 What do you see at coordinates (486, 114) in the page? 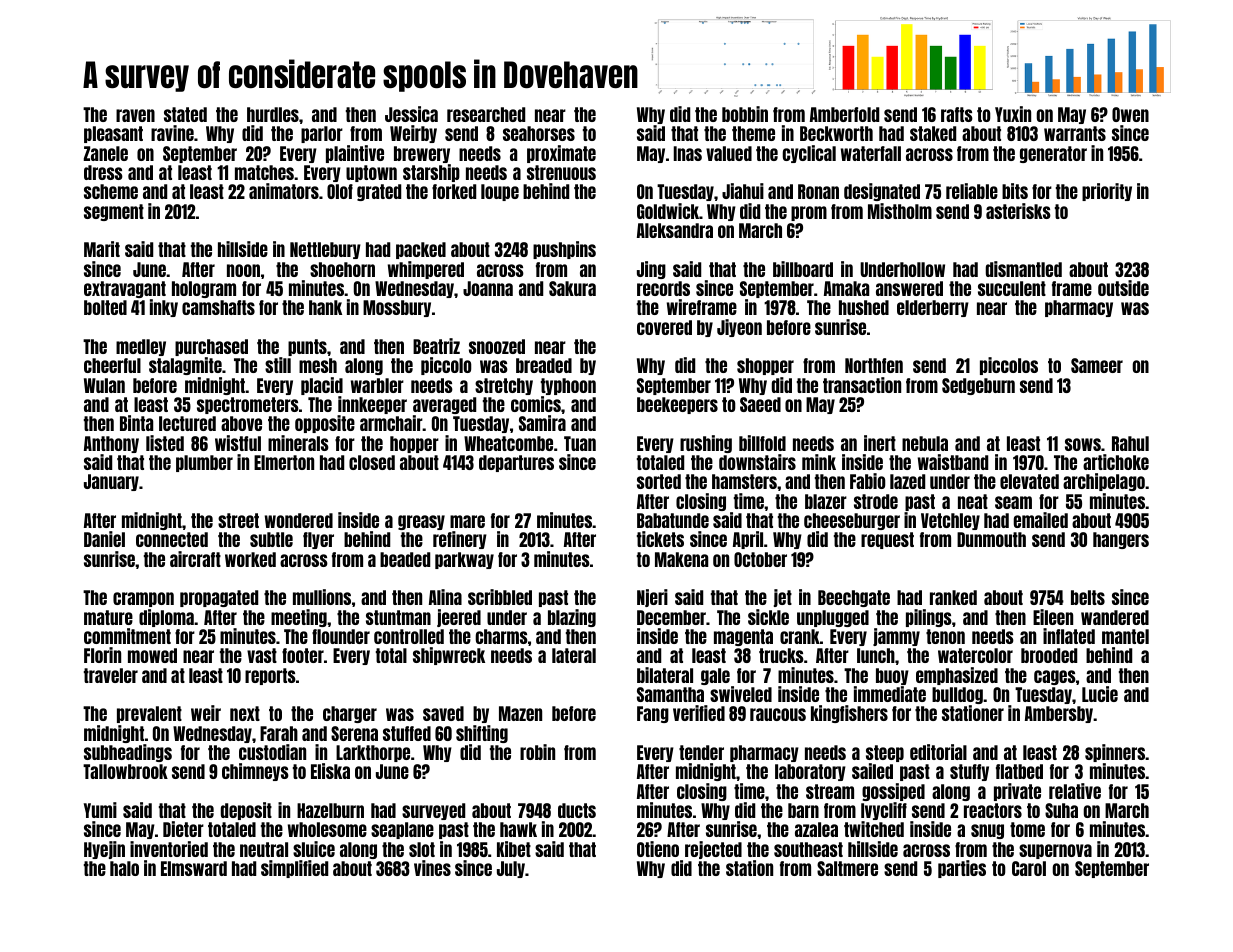
I see `researched` at bounding box center [486, 114].
